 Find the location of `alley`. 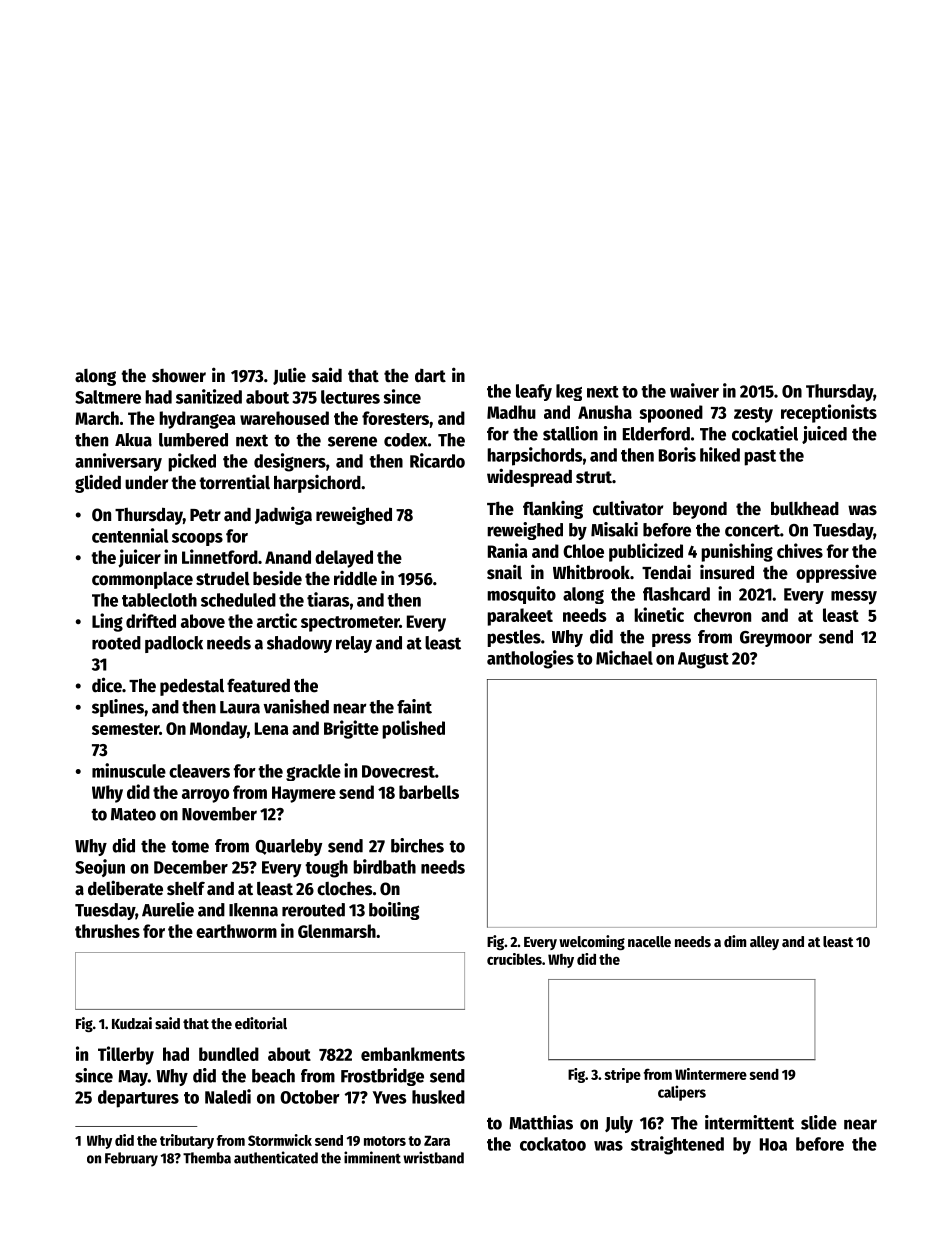

alley is located at coordinates (764, 943).
